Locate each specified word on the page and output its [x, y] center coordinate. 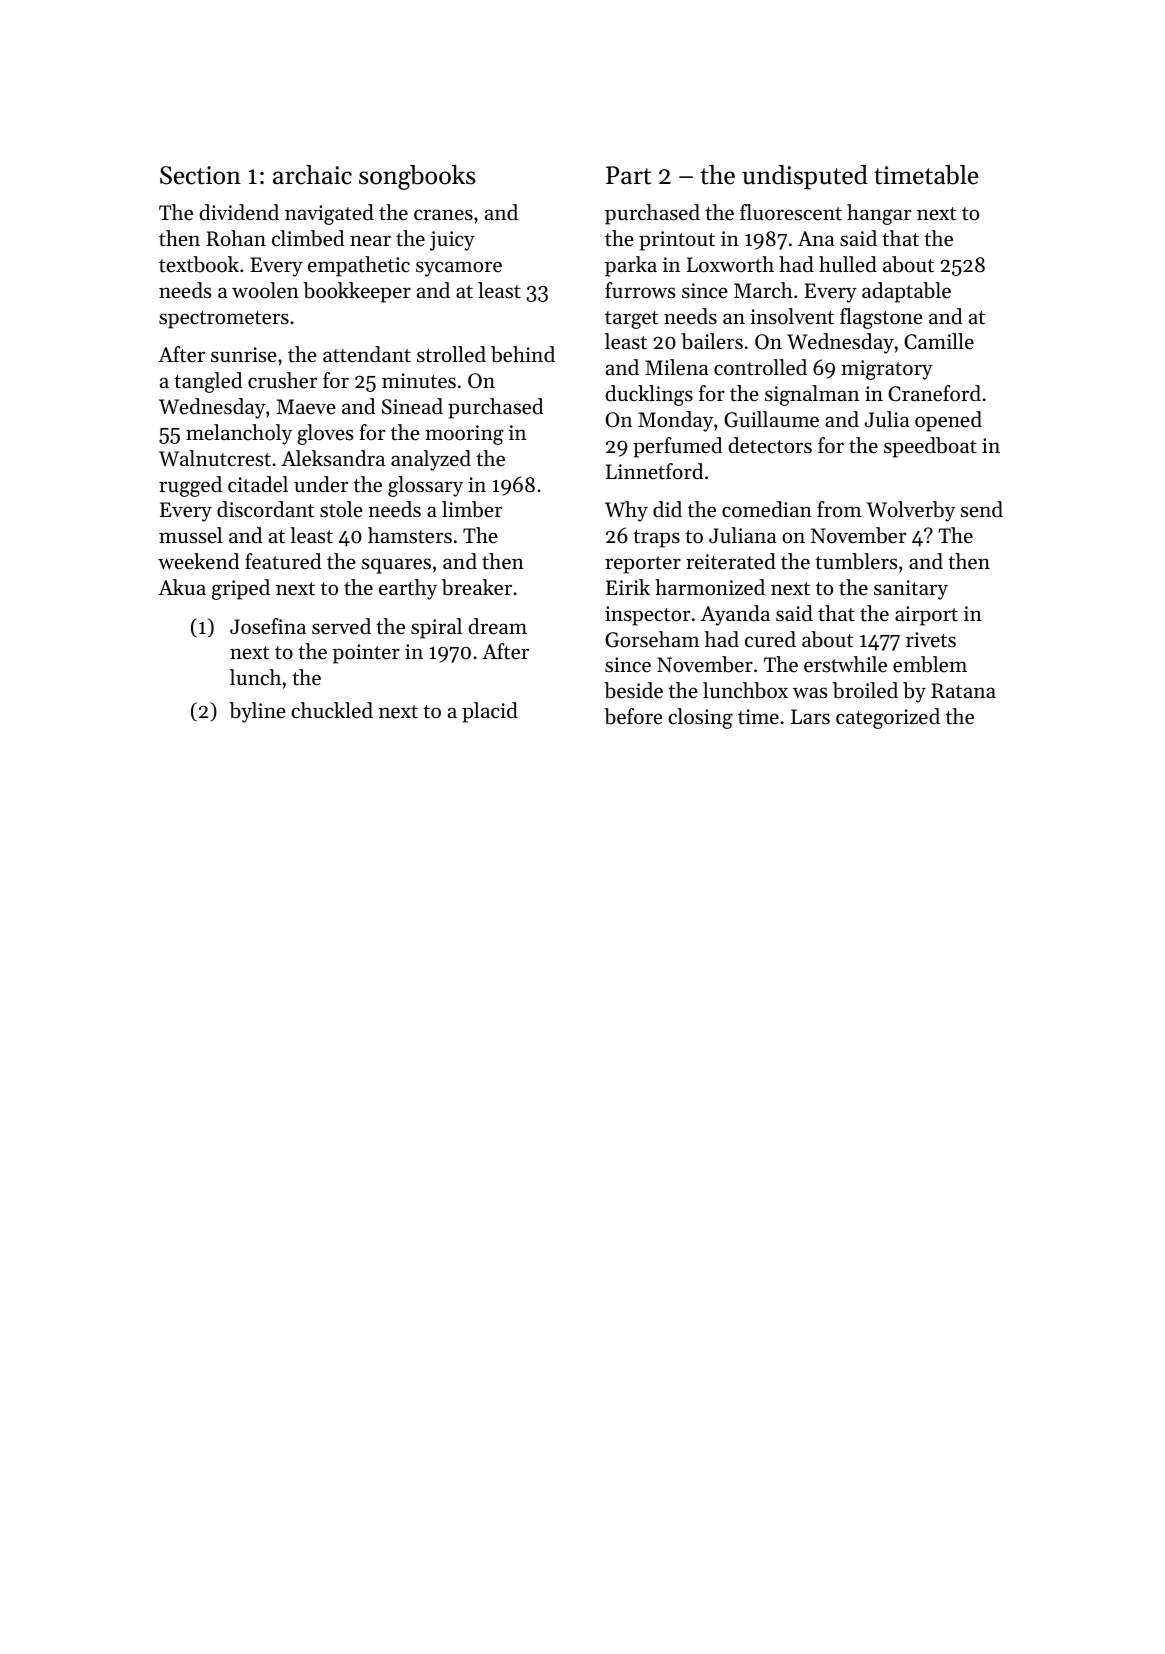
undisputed [805, 177]
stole [341, 509]
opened [948, 421]
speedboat [930, 447]
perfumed [677, 447]
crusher [282, 380]
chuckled [332, 710]
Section [200, 175]
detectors [770, 445]
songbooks [417, 177]
